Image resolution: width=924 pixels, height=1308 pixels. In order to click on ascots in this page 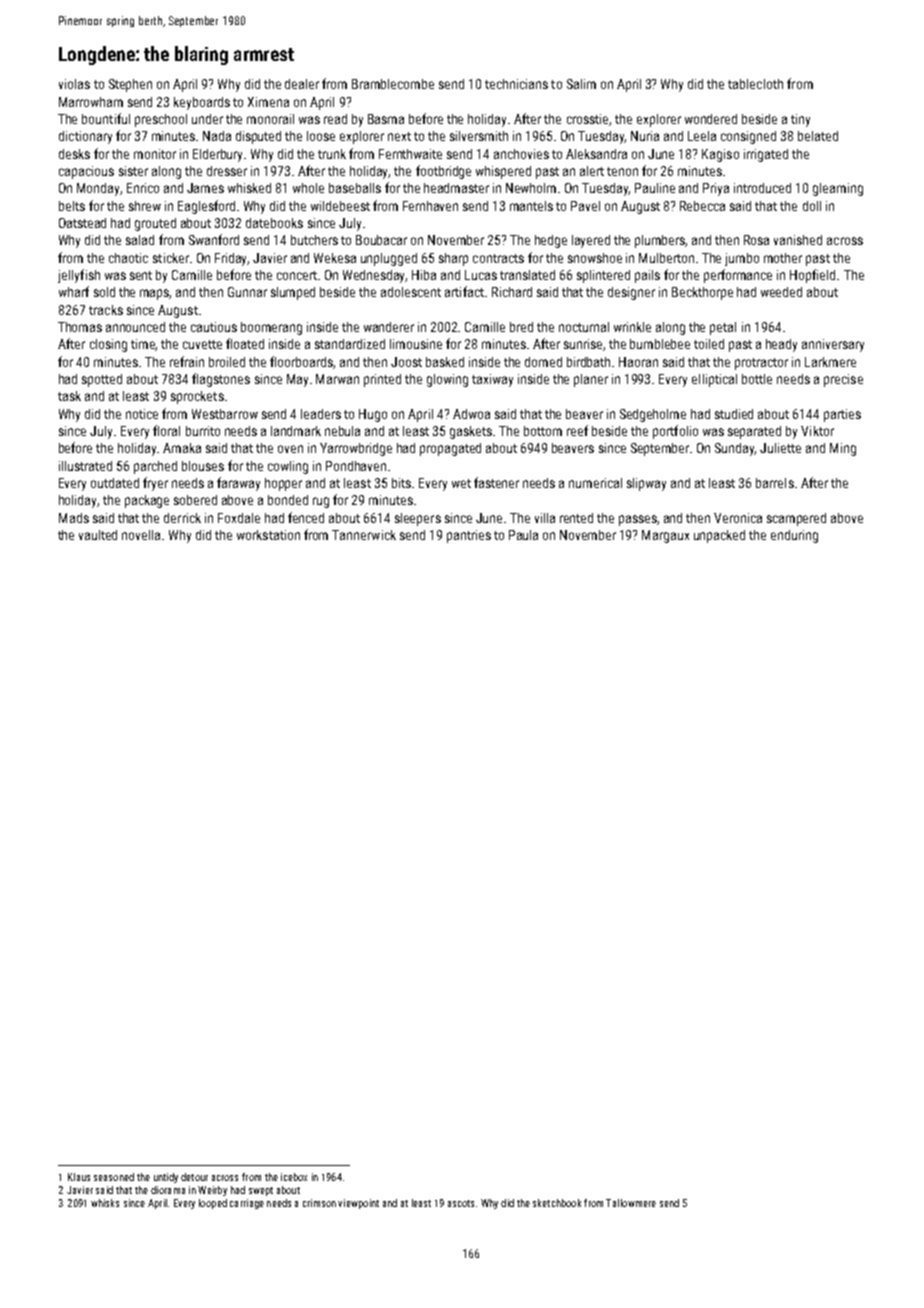, I will do `click(461, 1203)`.
